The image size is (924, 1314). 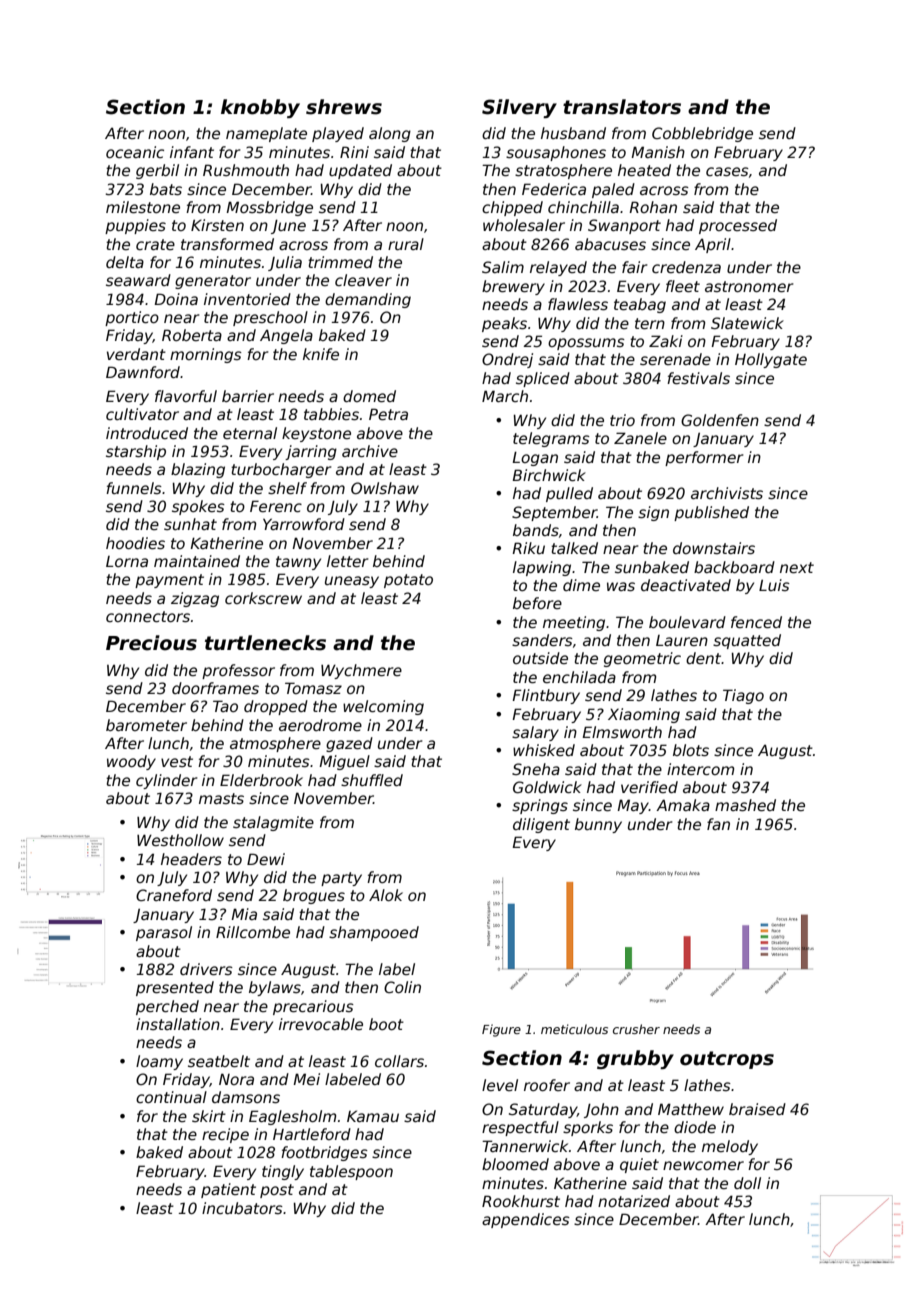 I want to click on translators, so click(x=622, y=107).
